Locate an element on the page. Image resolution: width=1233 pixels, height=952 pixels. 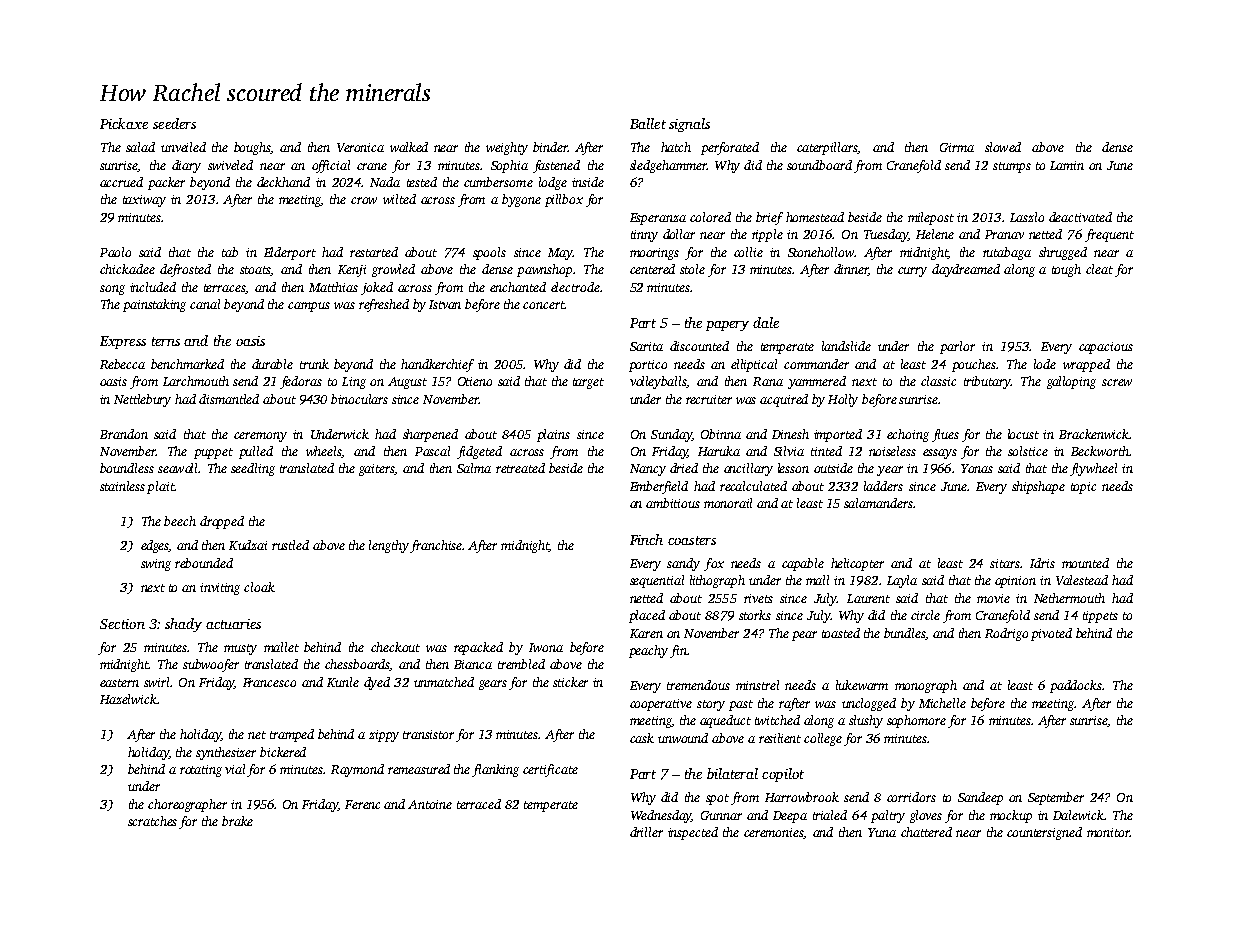
volleyballs is located at coordinates (658, 382).
